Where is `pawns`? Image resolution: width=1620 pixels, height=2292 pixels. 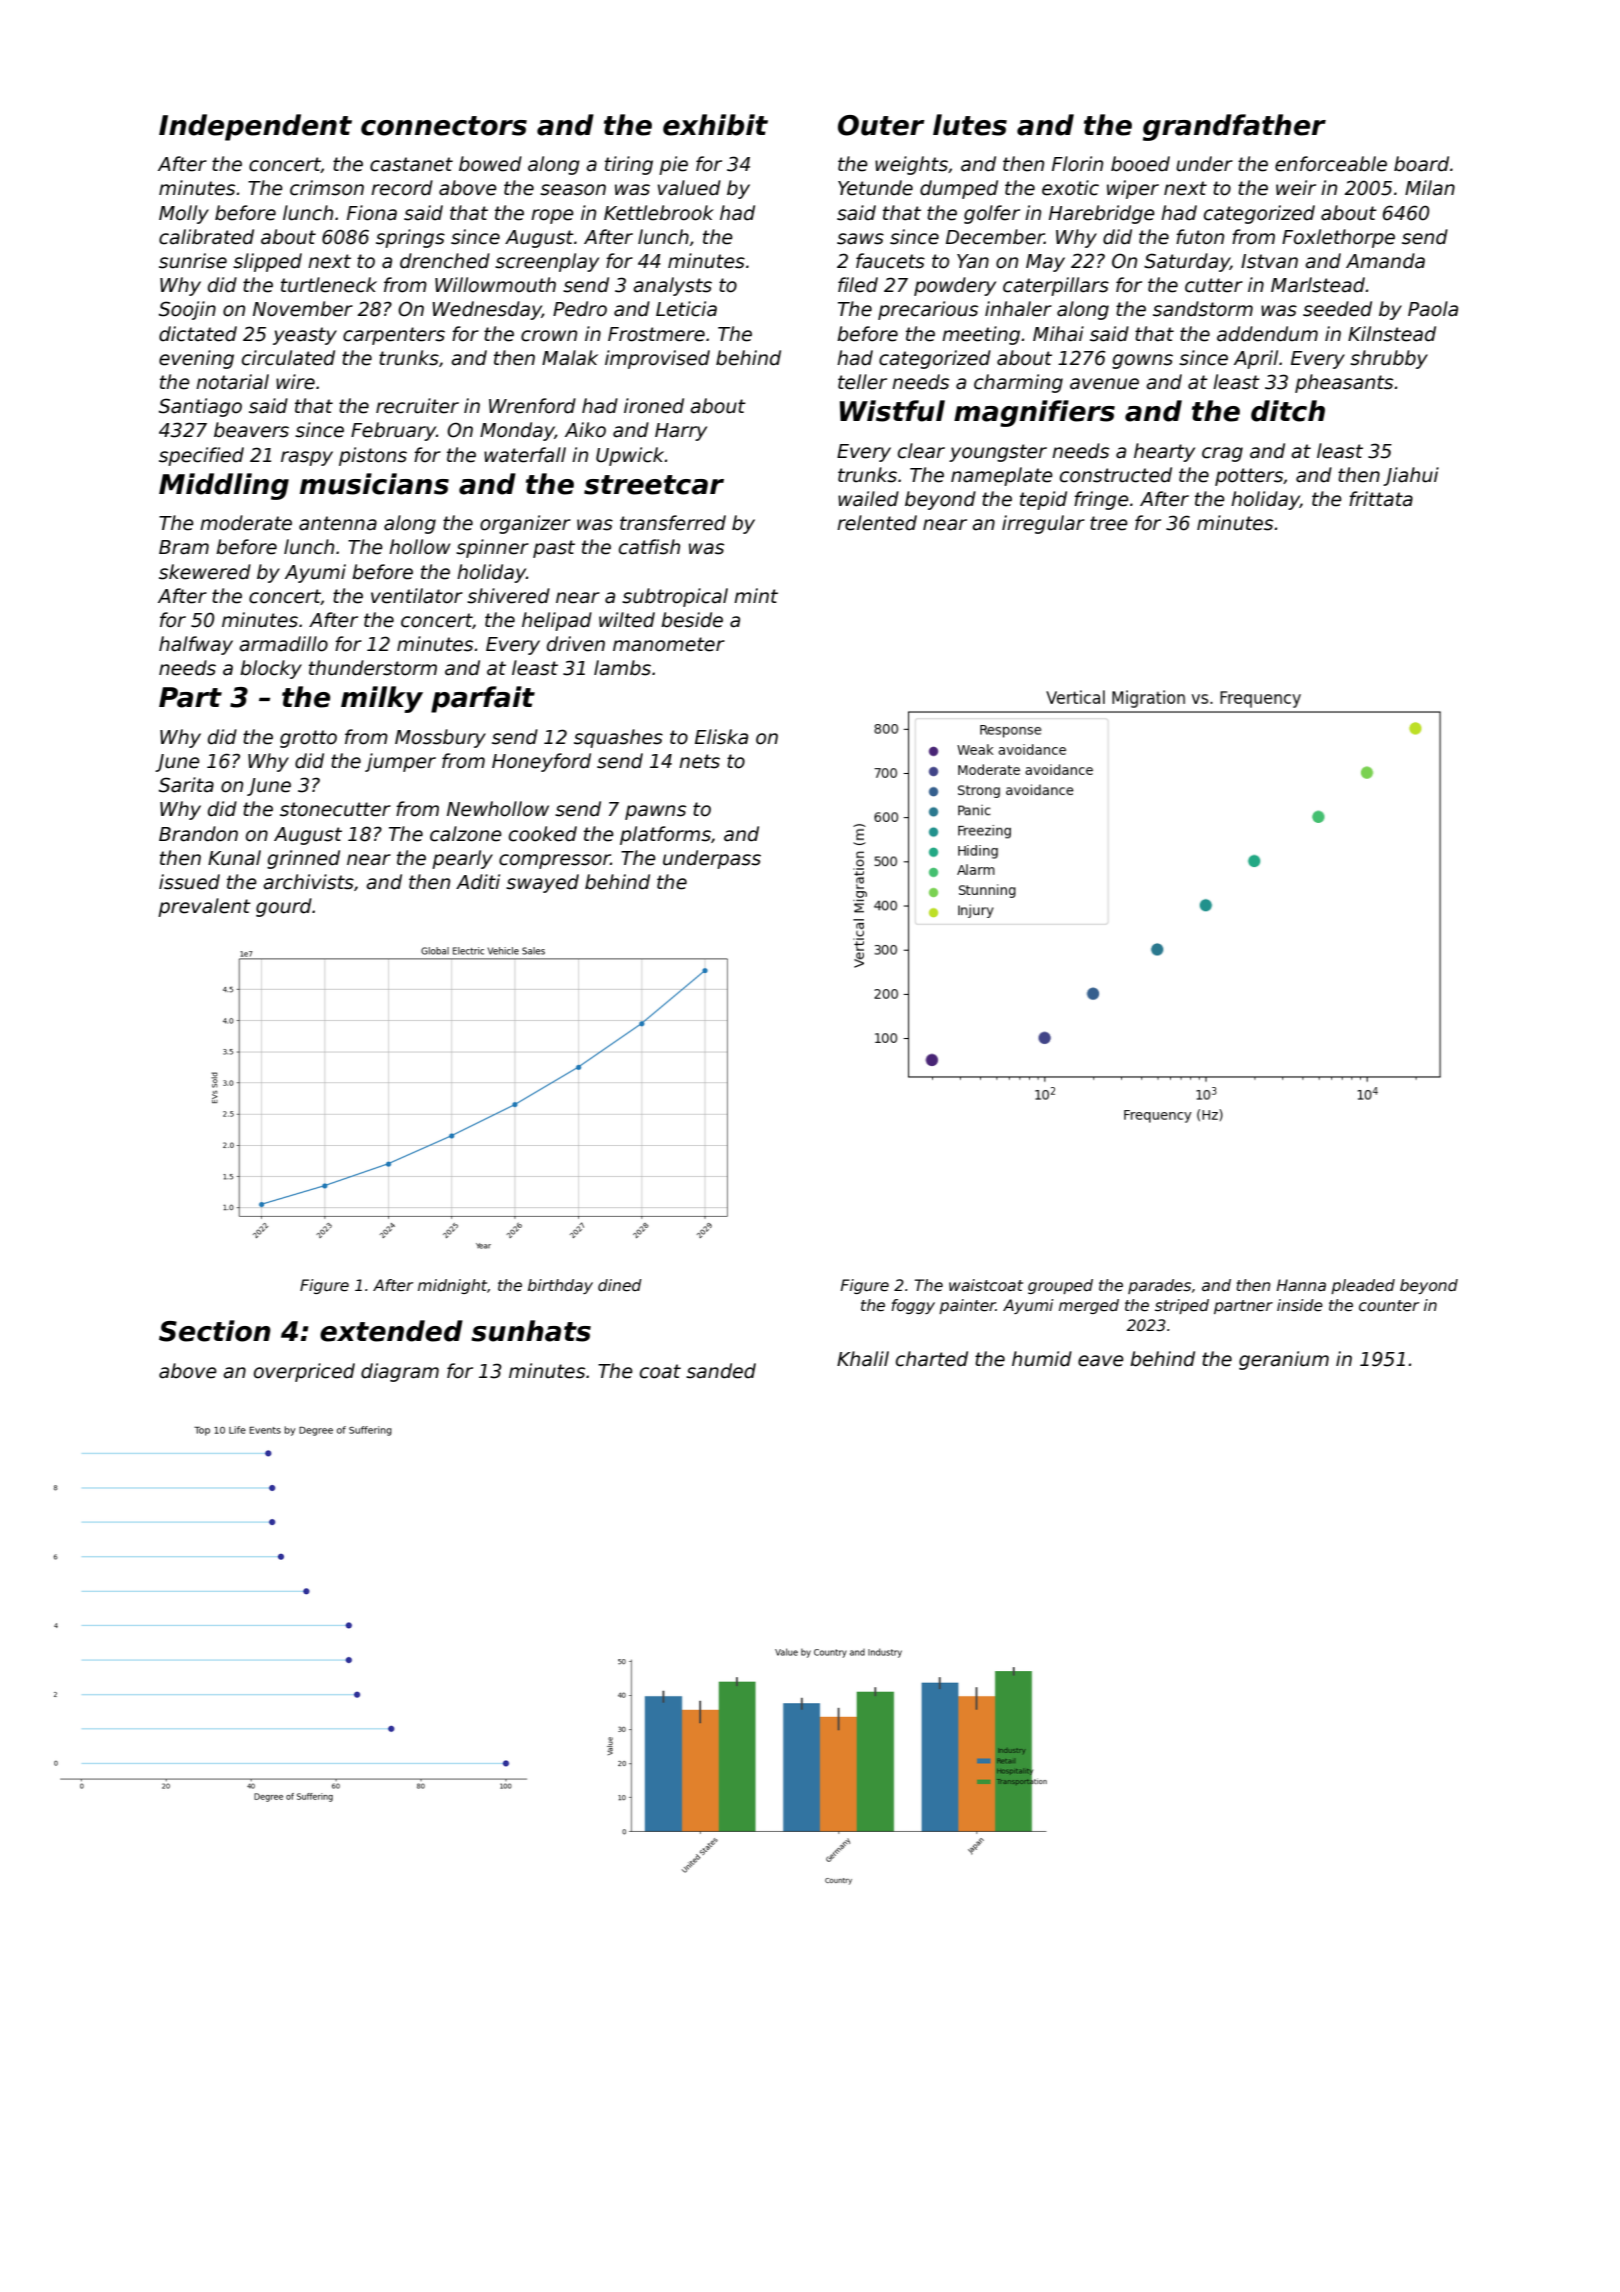 pawns is located at coordinates (655, 812).
